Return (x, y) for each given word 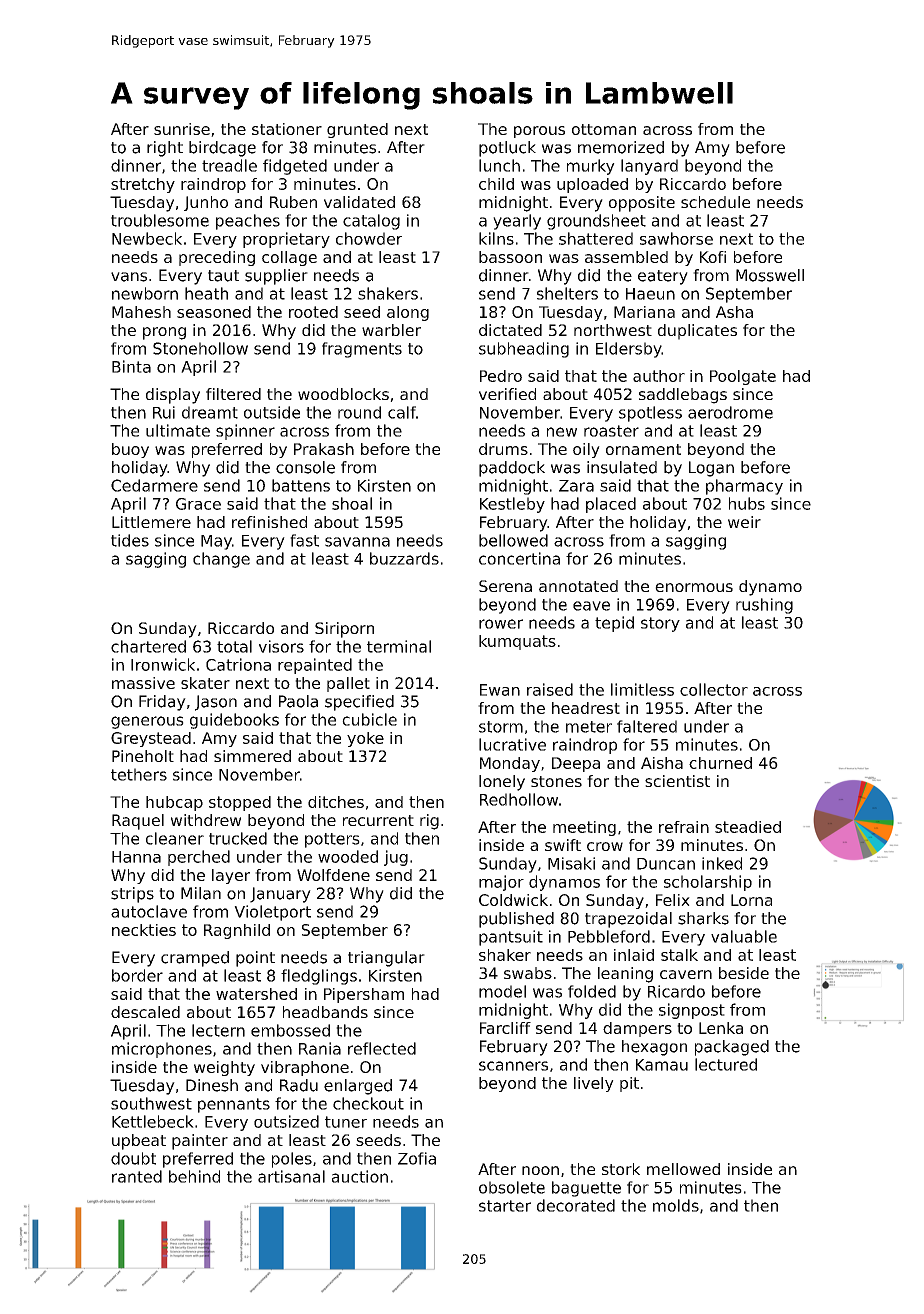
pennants (234, 1105)
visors (281, 646)
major (501, 883)
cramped (195, 959)
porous (539, 132)
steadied (748, 827)
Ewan (500, 690)
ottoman (604, 129)
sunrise (182, 129)
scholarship (708, 883)
